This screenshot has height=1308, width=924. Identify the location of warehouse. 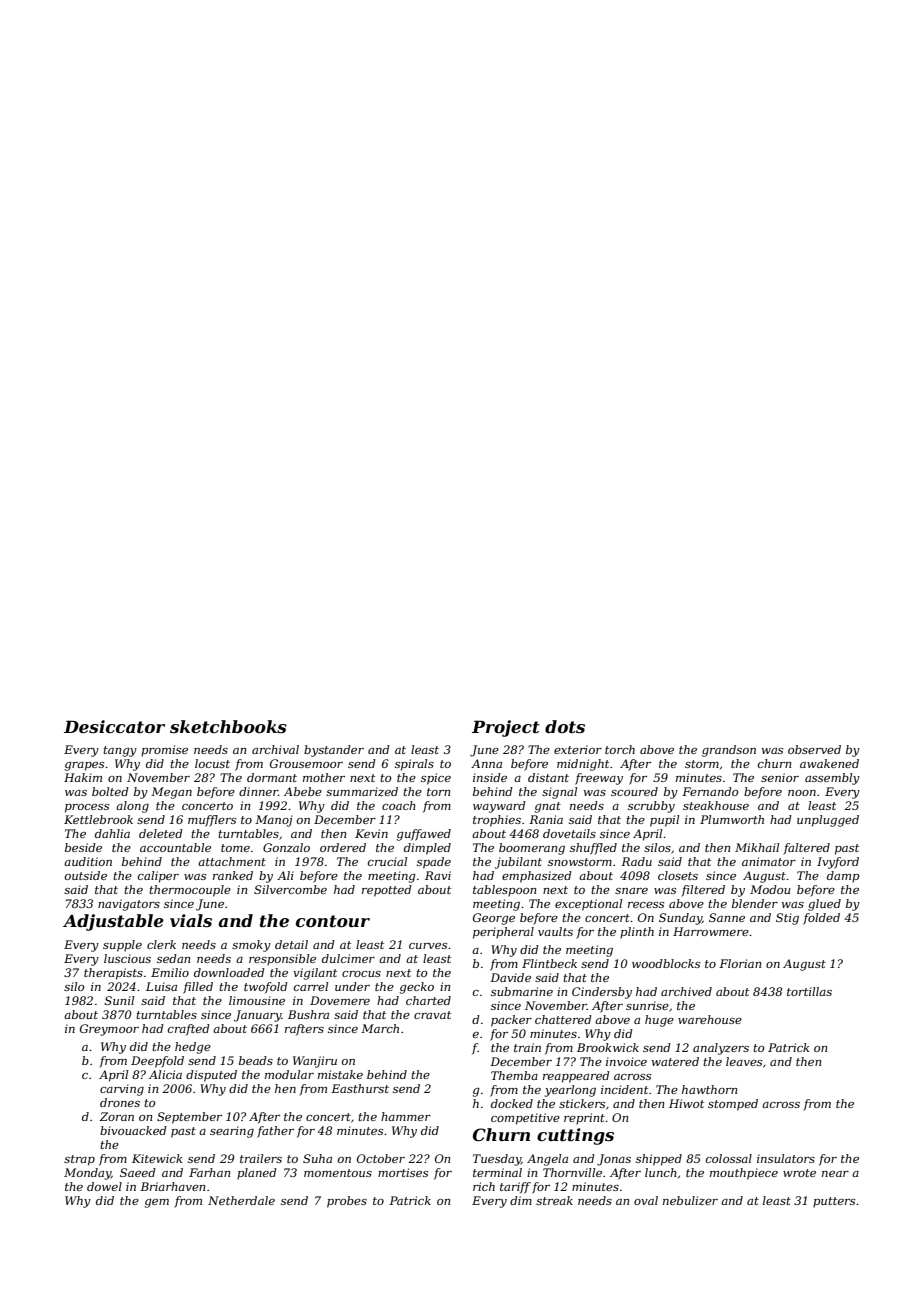
(710, 1019).
